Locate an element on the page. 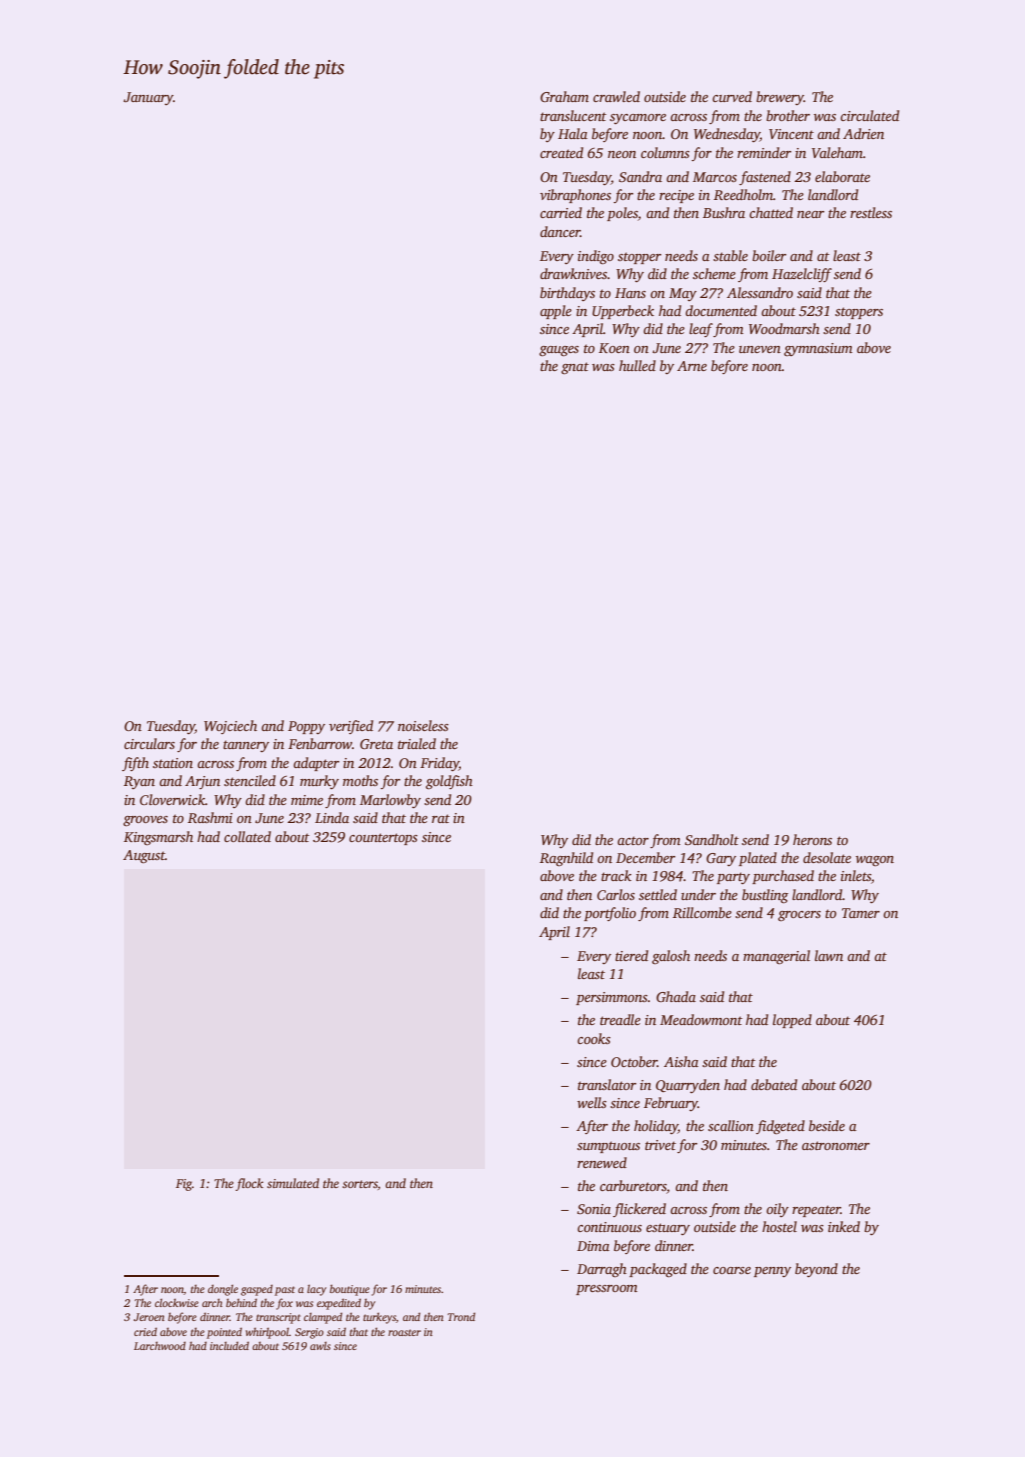 The image size is (1025, 1457). portfolio is located at coordinates (610, 914).
